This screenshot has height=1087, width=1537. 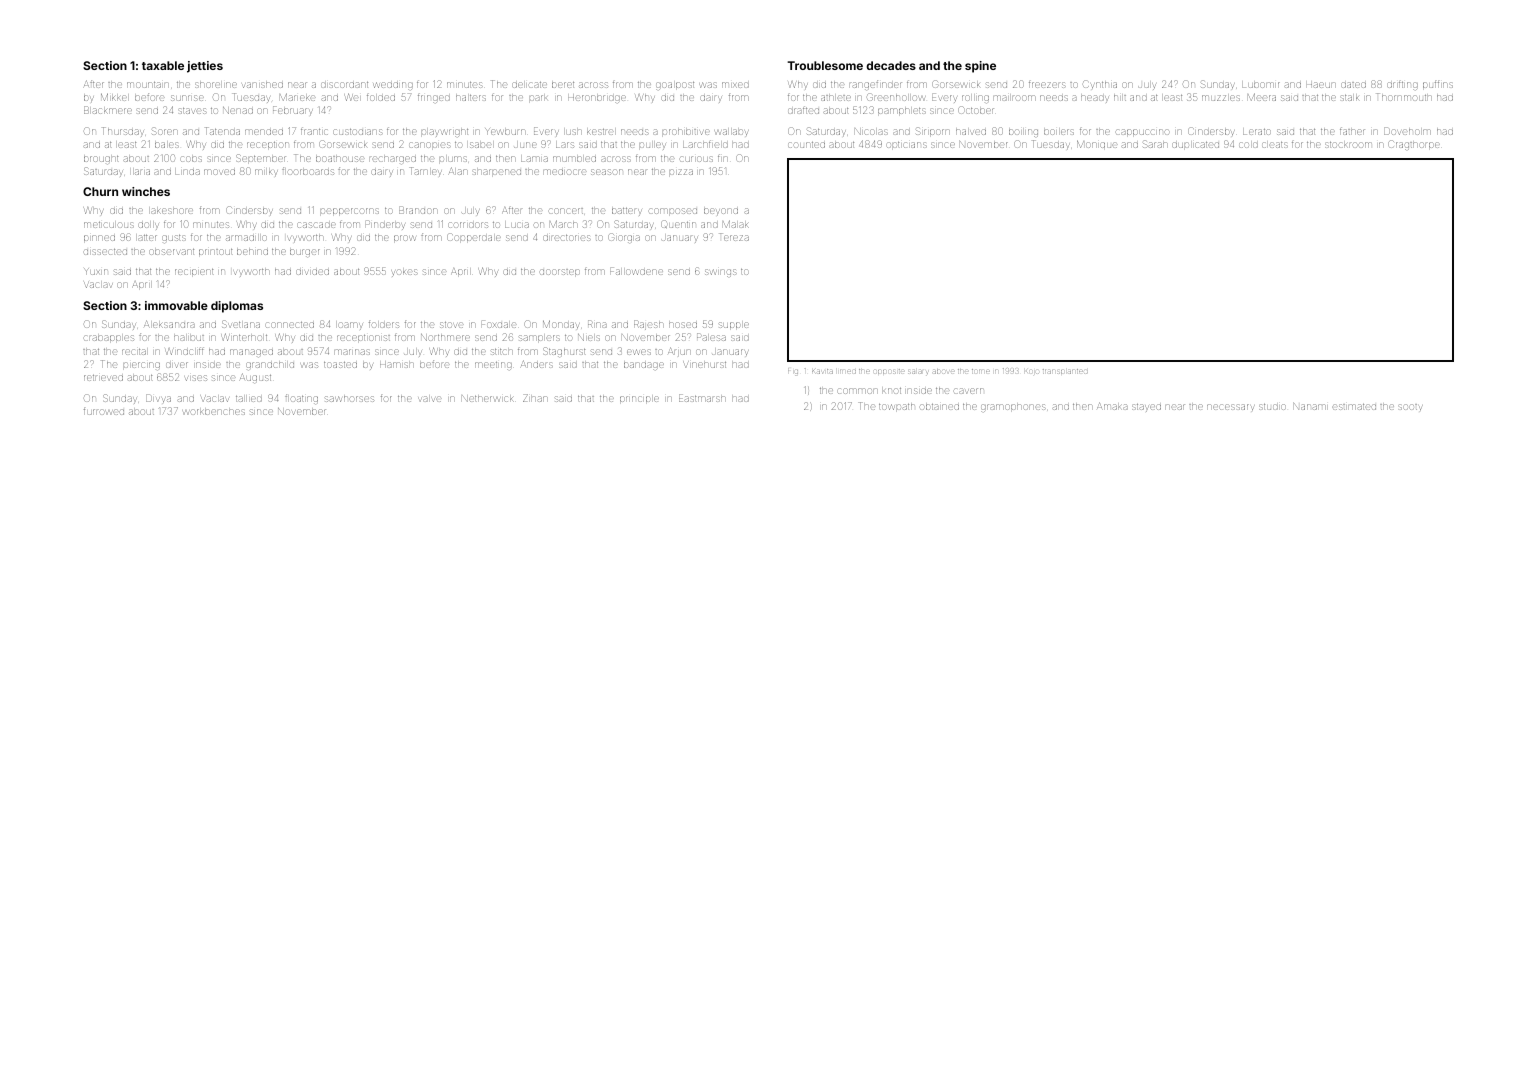 What do you see at coordinates (104, 412) in the screenshot?
I see `furrowed` at bounding box center [104, 412].
